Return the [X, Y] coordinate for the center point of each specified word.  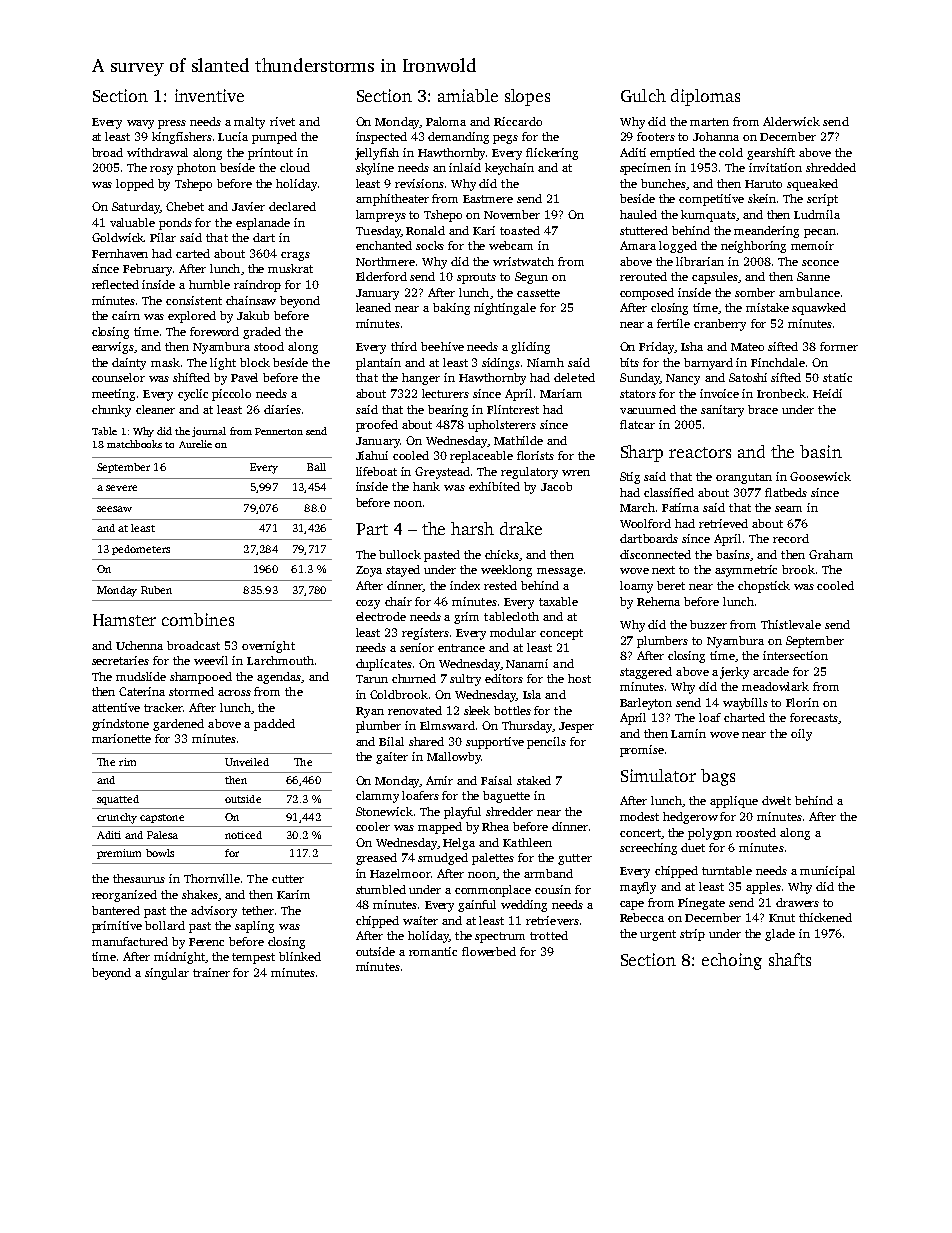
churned [414, 678]
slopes [527, 97]
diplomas [705, 97]
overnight [268, 647]
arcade [771, 671]
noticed [243, 835]
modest [639, 816]
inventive [209, 95]
